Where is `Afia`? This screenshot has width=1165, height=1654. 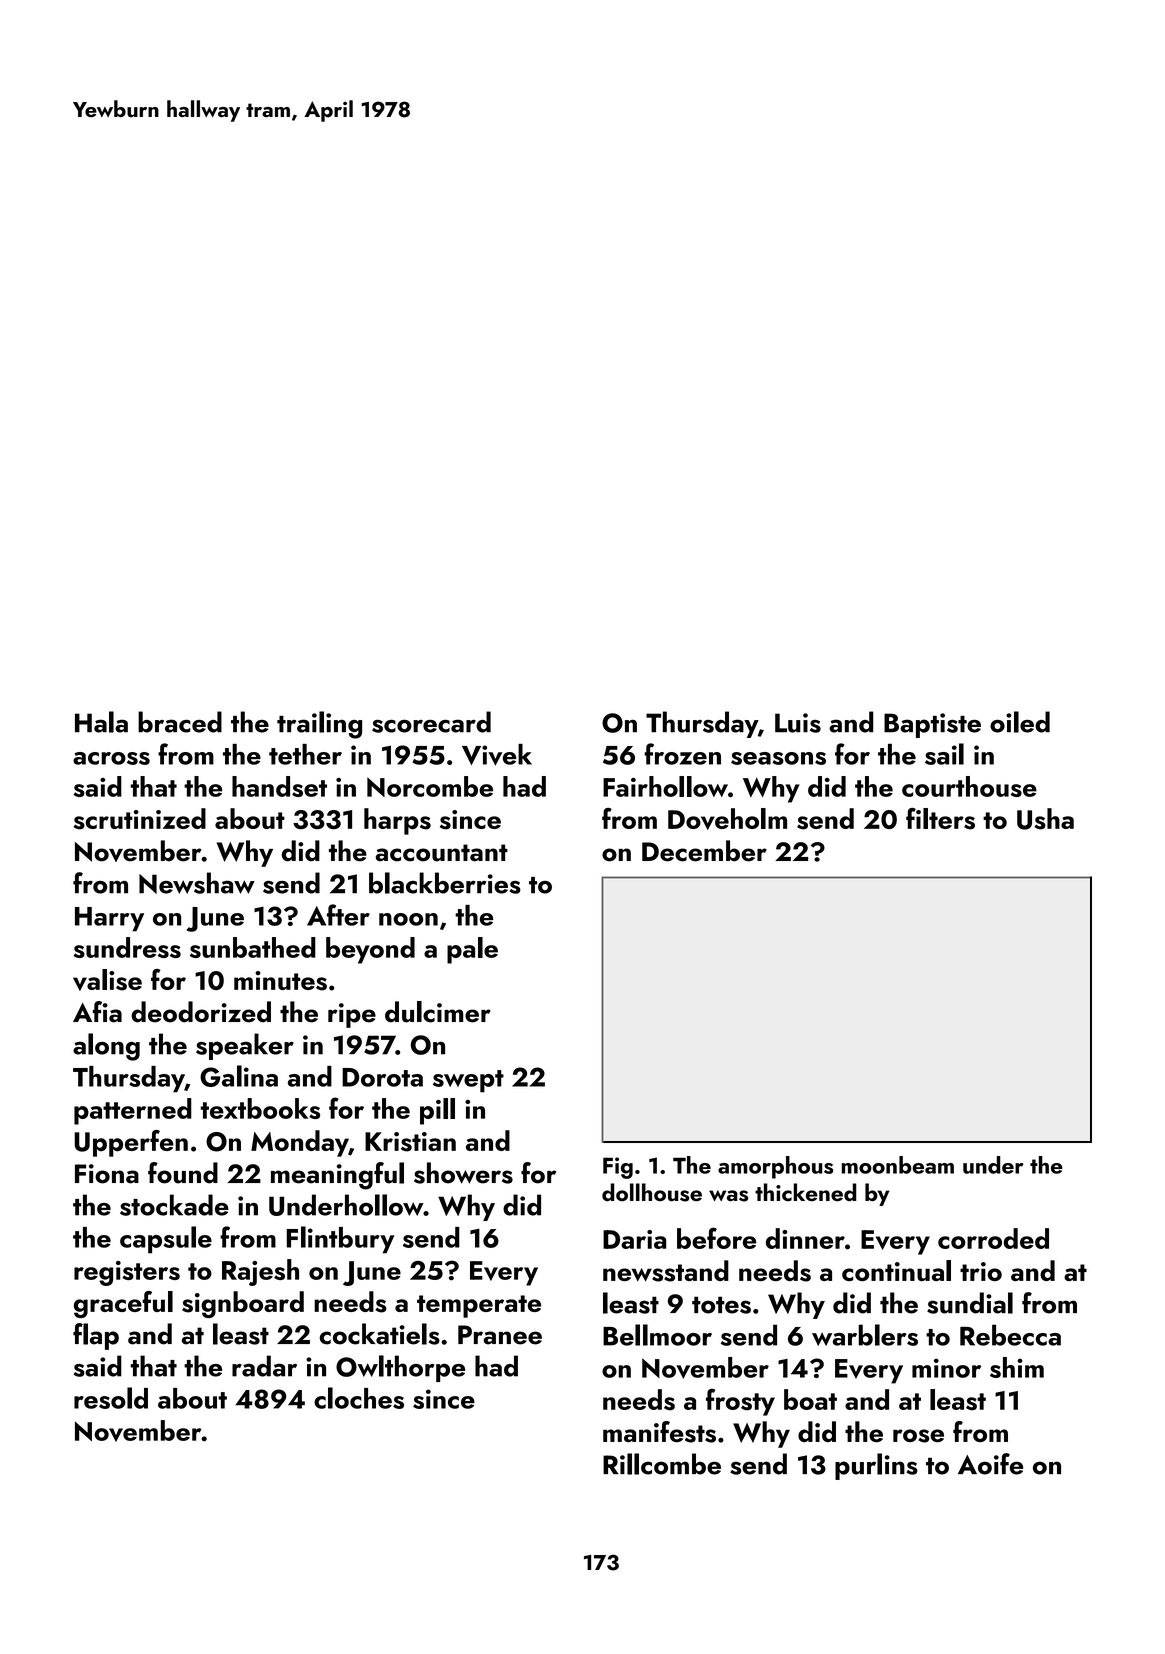
Afia is located at coordinates (97, 1012).
